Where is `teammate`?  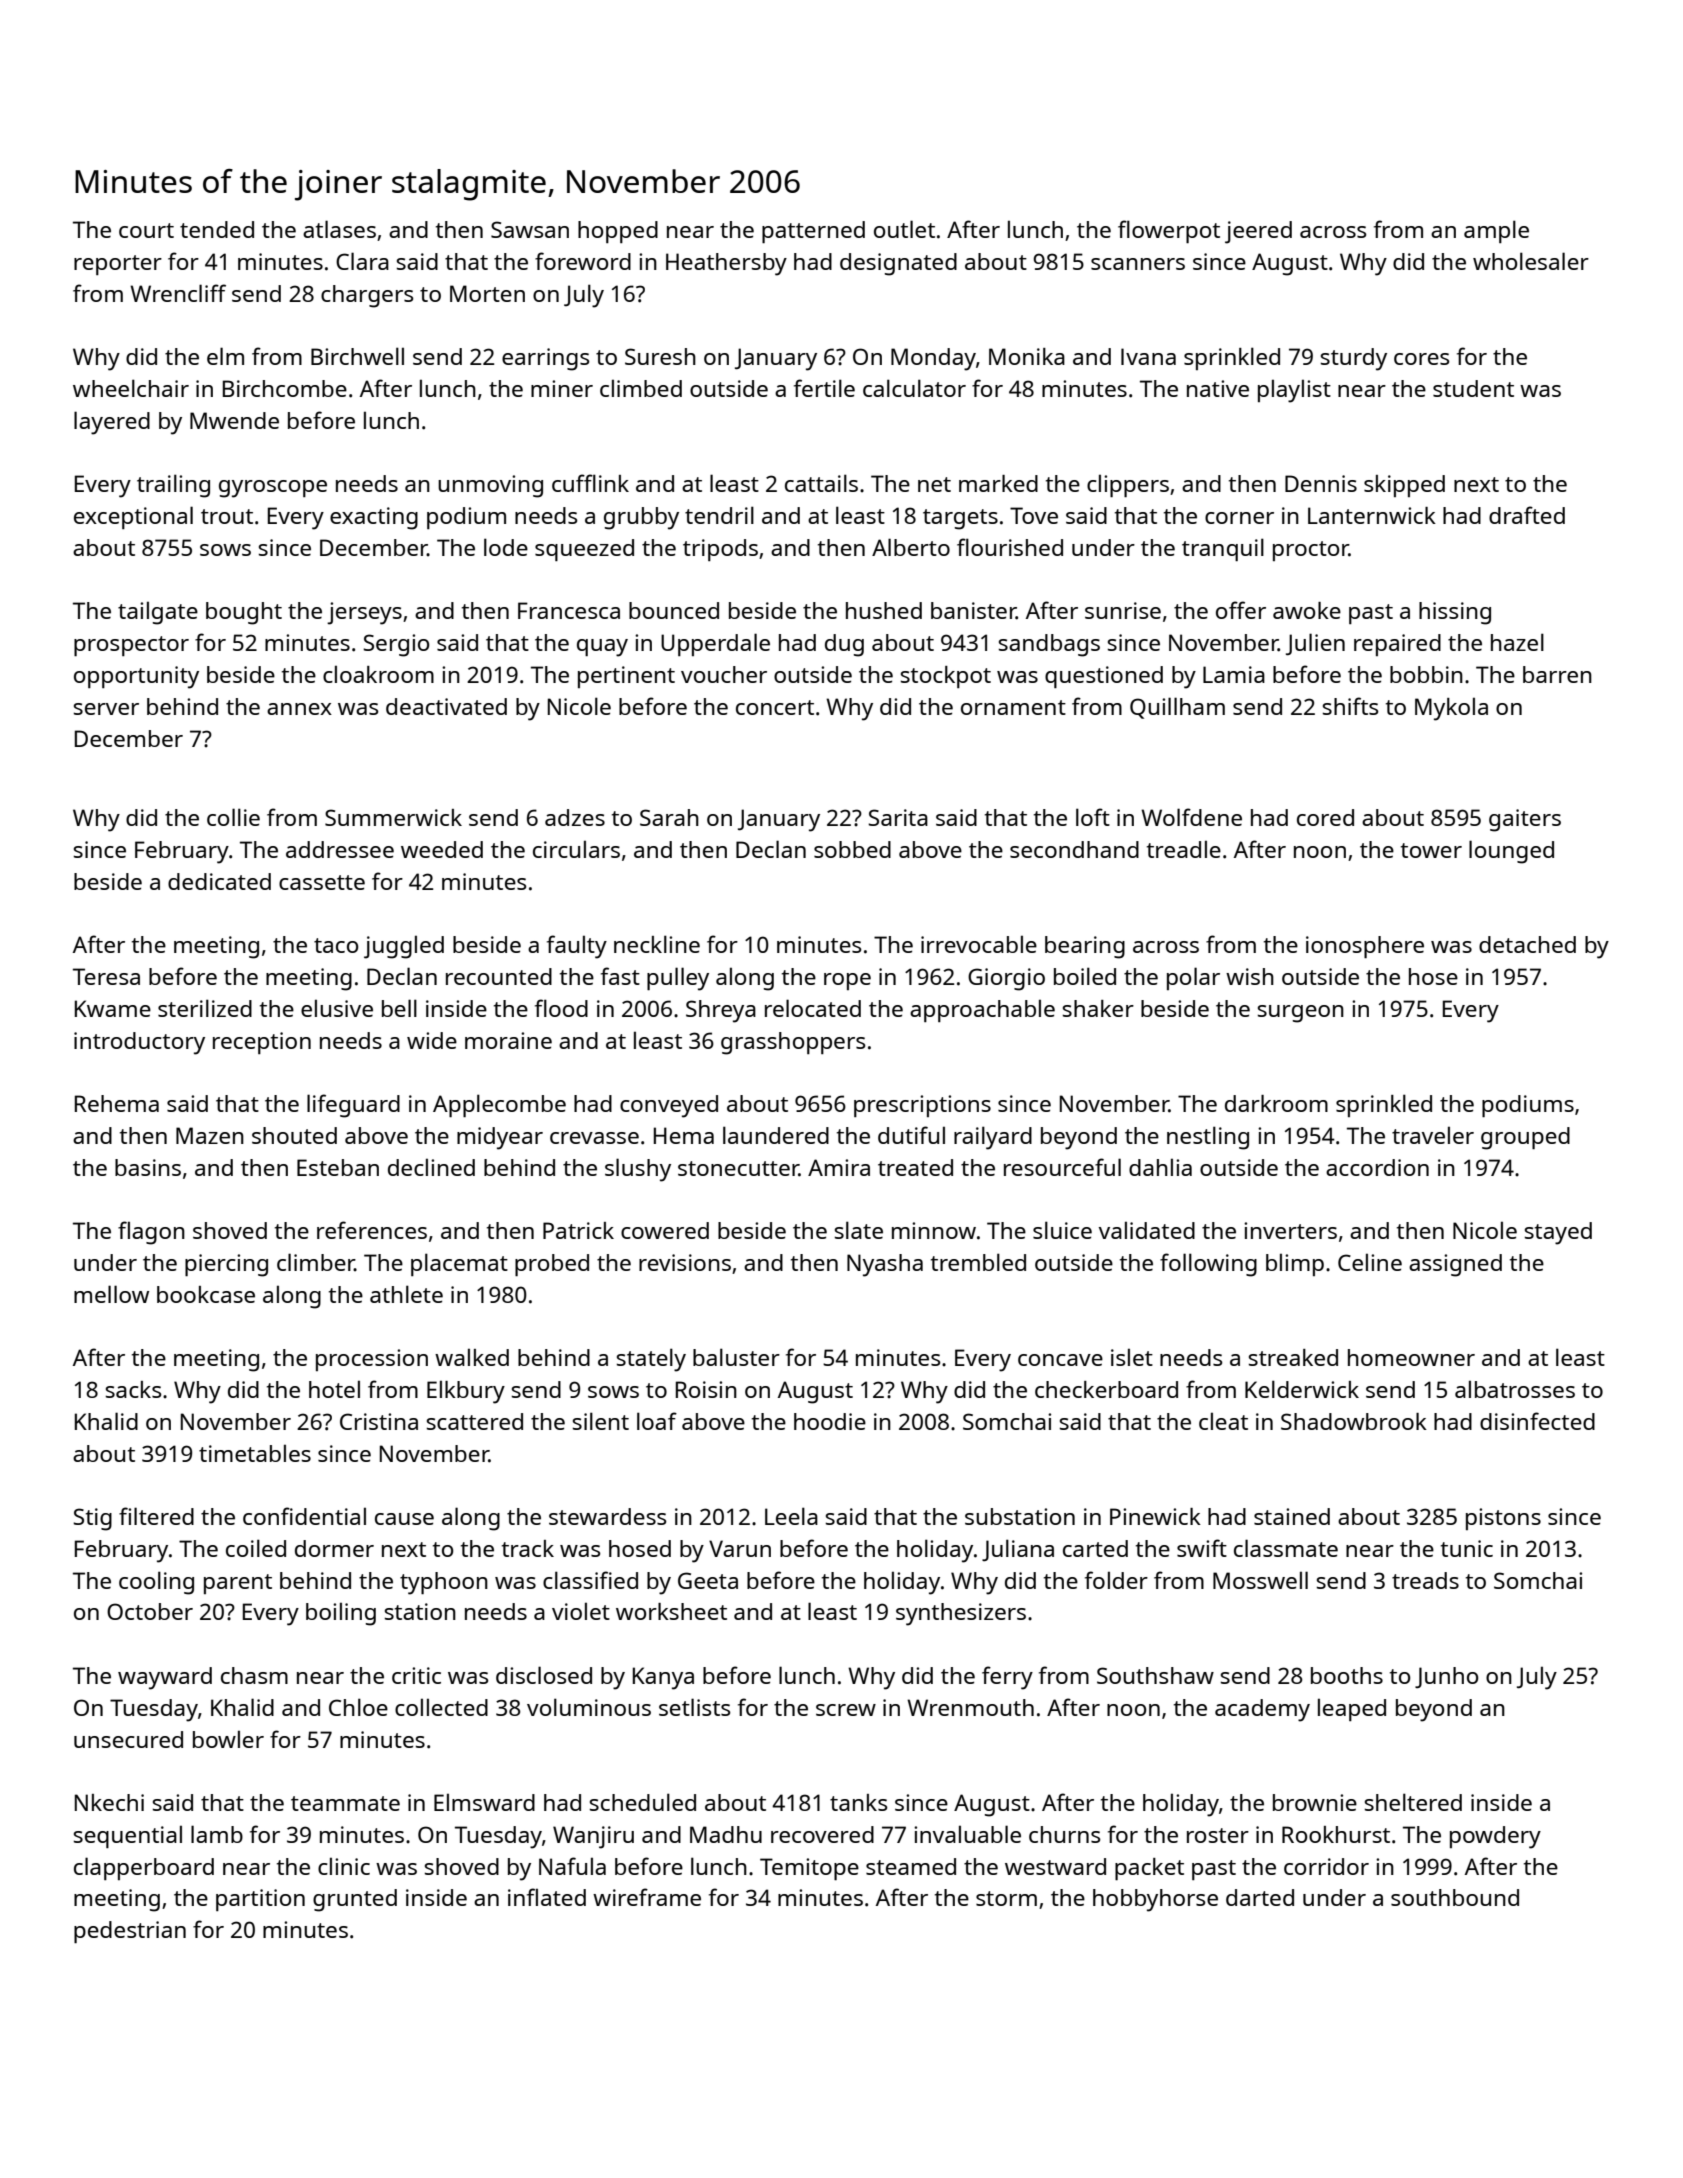
teammate is located at coordinates (345, 1803).
